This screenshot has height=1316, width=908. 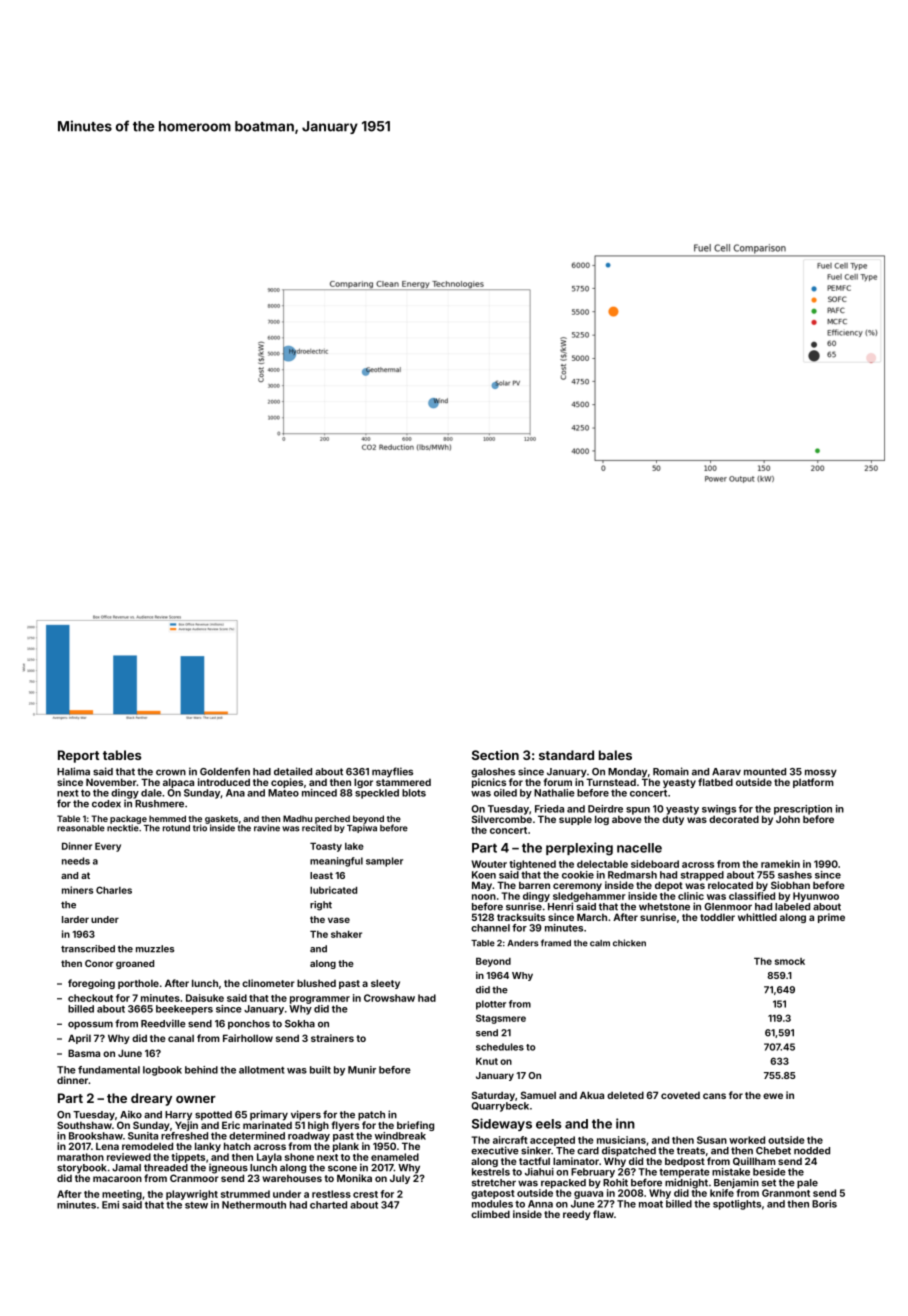 I want to click on threaded, so click(x=166, y=1168).
